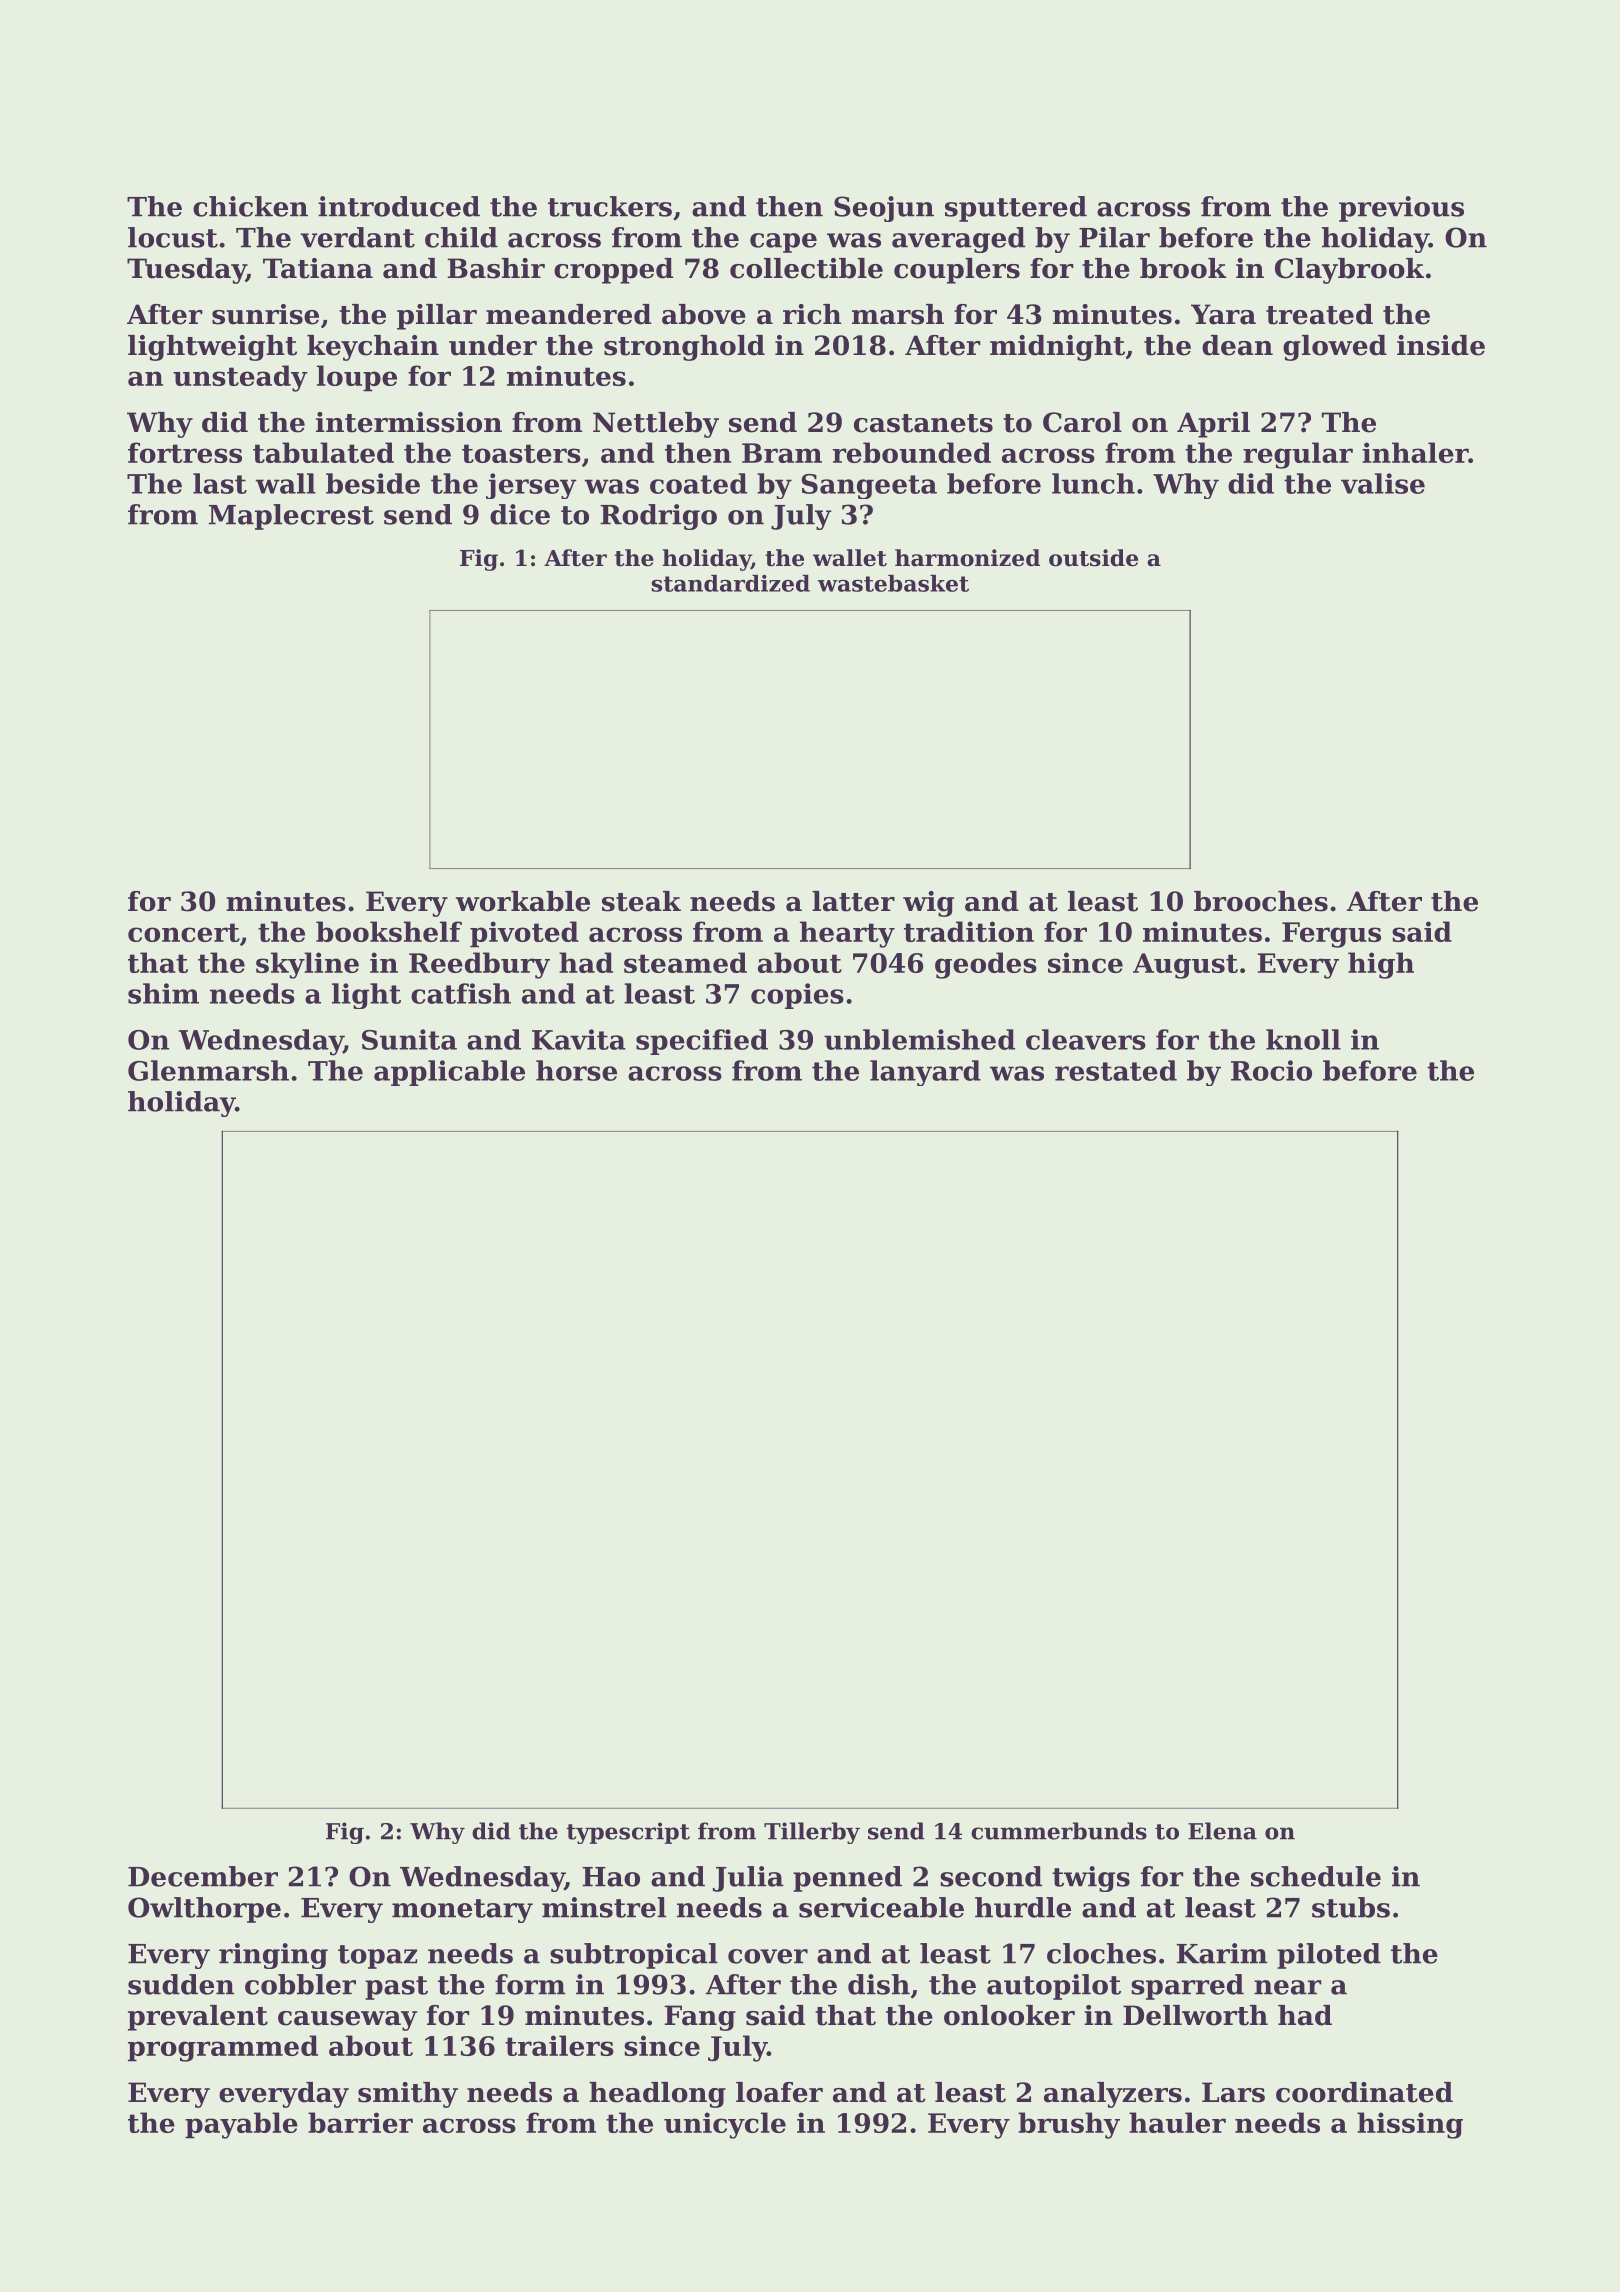 This screenshot has height=2292, width=1620. I want to click on truckers, so click(610, 206).
